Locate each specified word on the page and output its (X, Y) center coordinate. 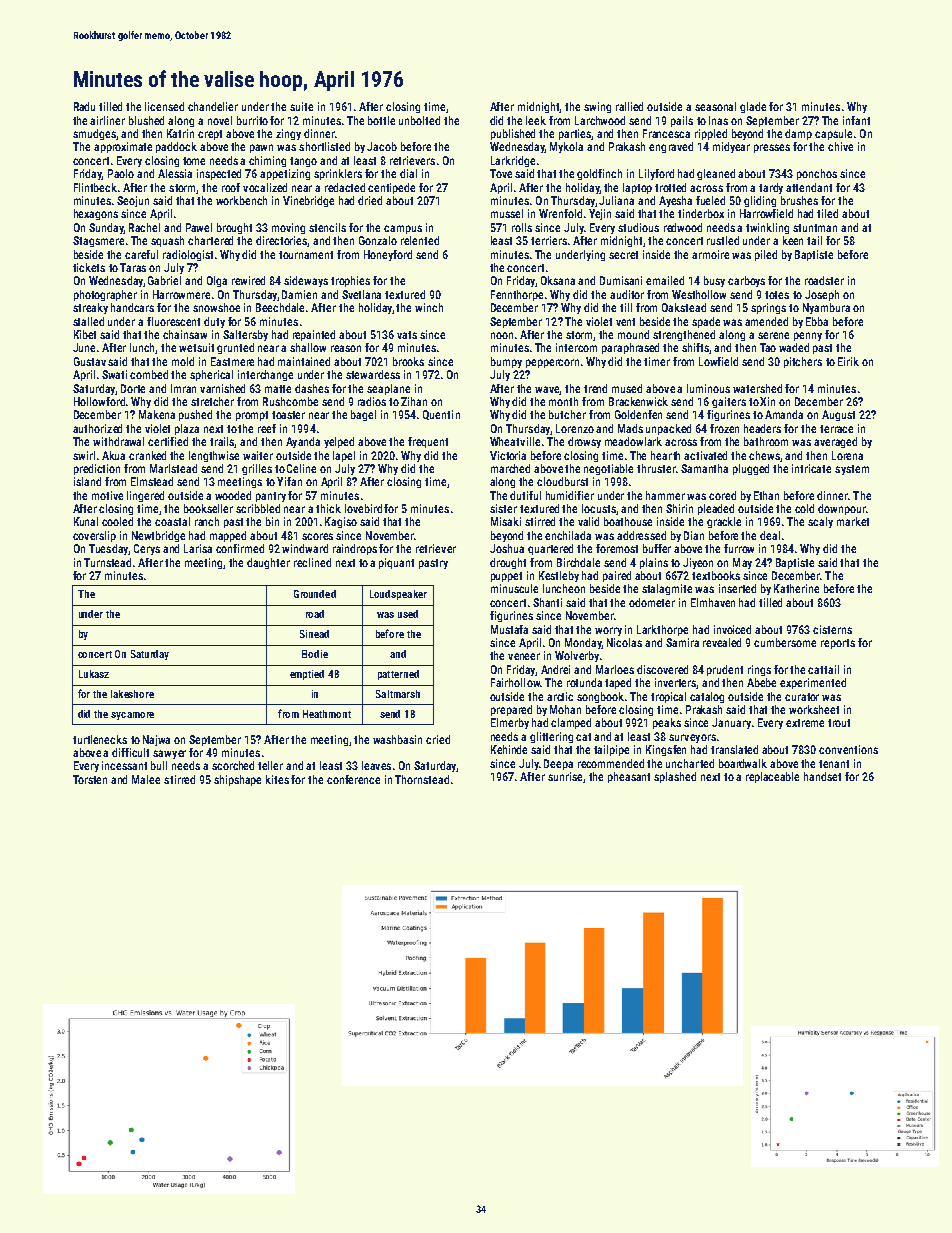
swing (597, 107)
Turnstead (107, 562)
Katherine (796, 588)
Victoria (508, 455)
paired (617, 576)
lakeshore (132, 694)
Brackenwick (638, 401)
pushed (195, 415)
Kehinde (509, 749)
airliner (107, 120)
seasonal (715, 106)
